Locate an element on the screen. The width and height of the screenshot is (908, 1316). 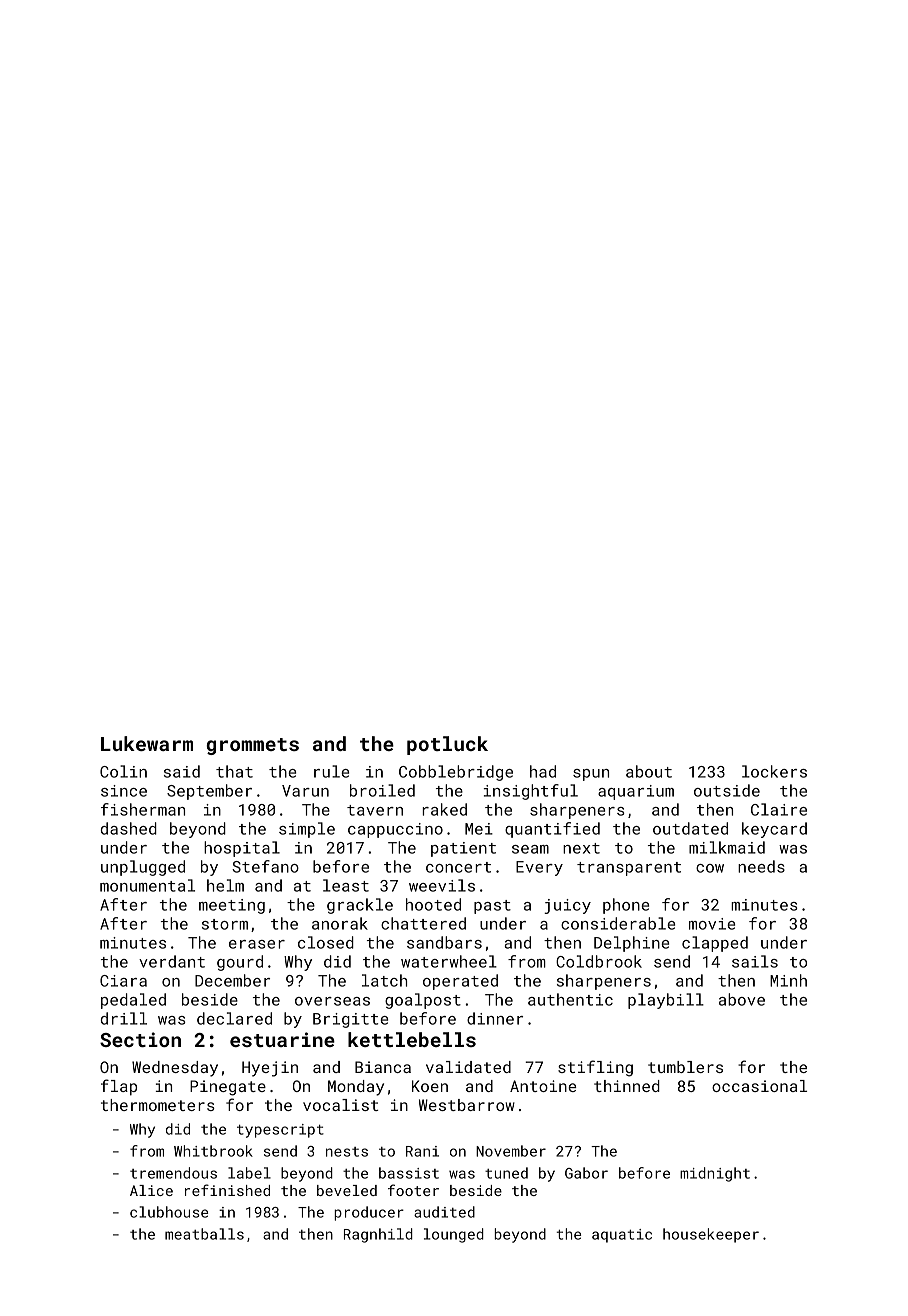
sandbars is located at coordinates (444, 942).
